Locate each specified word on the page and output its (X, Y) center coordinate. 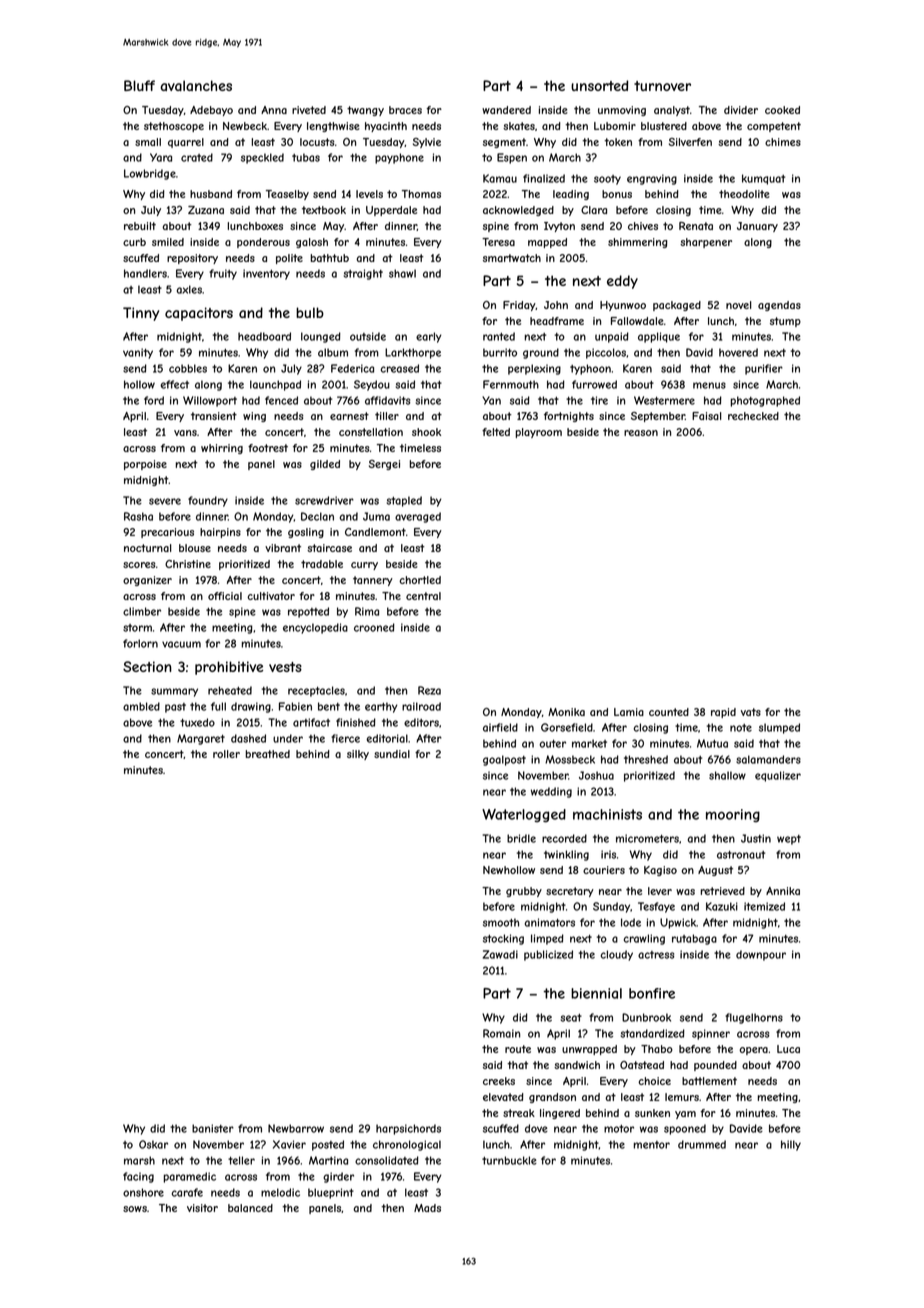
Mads (427, 1208)
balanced (250, 1208)
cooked (782, 110)
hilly (791, 1145)
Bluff (139, 85)
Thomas (421, 194)
